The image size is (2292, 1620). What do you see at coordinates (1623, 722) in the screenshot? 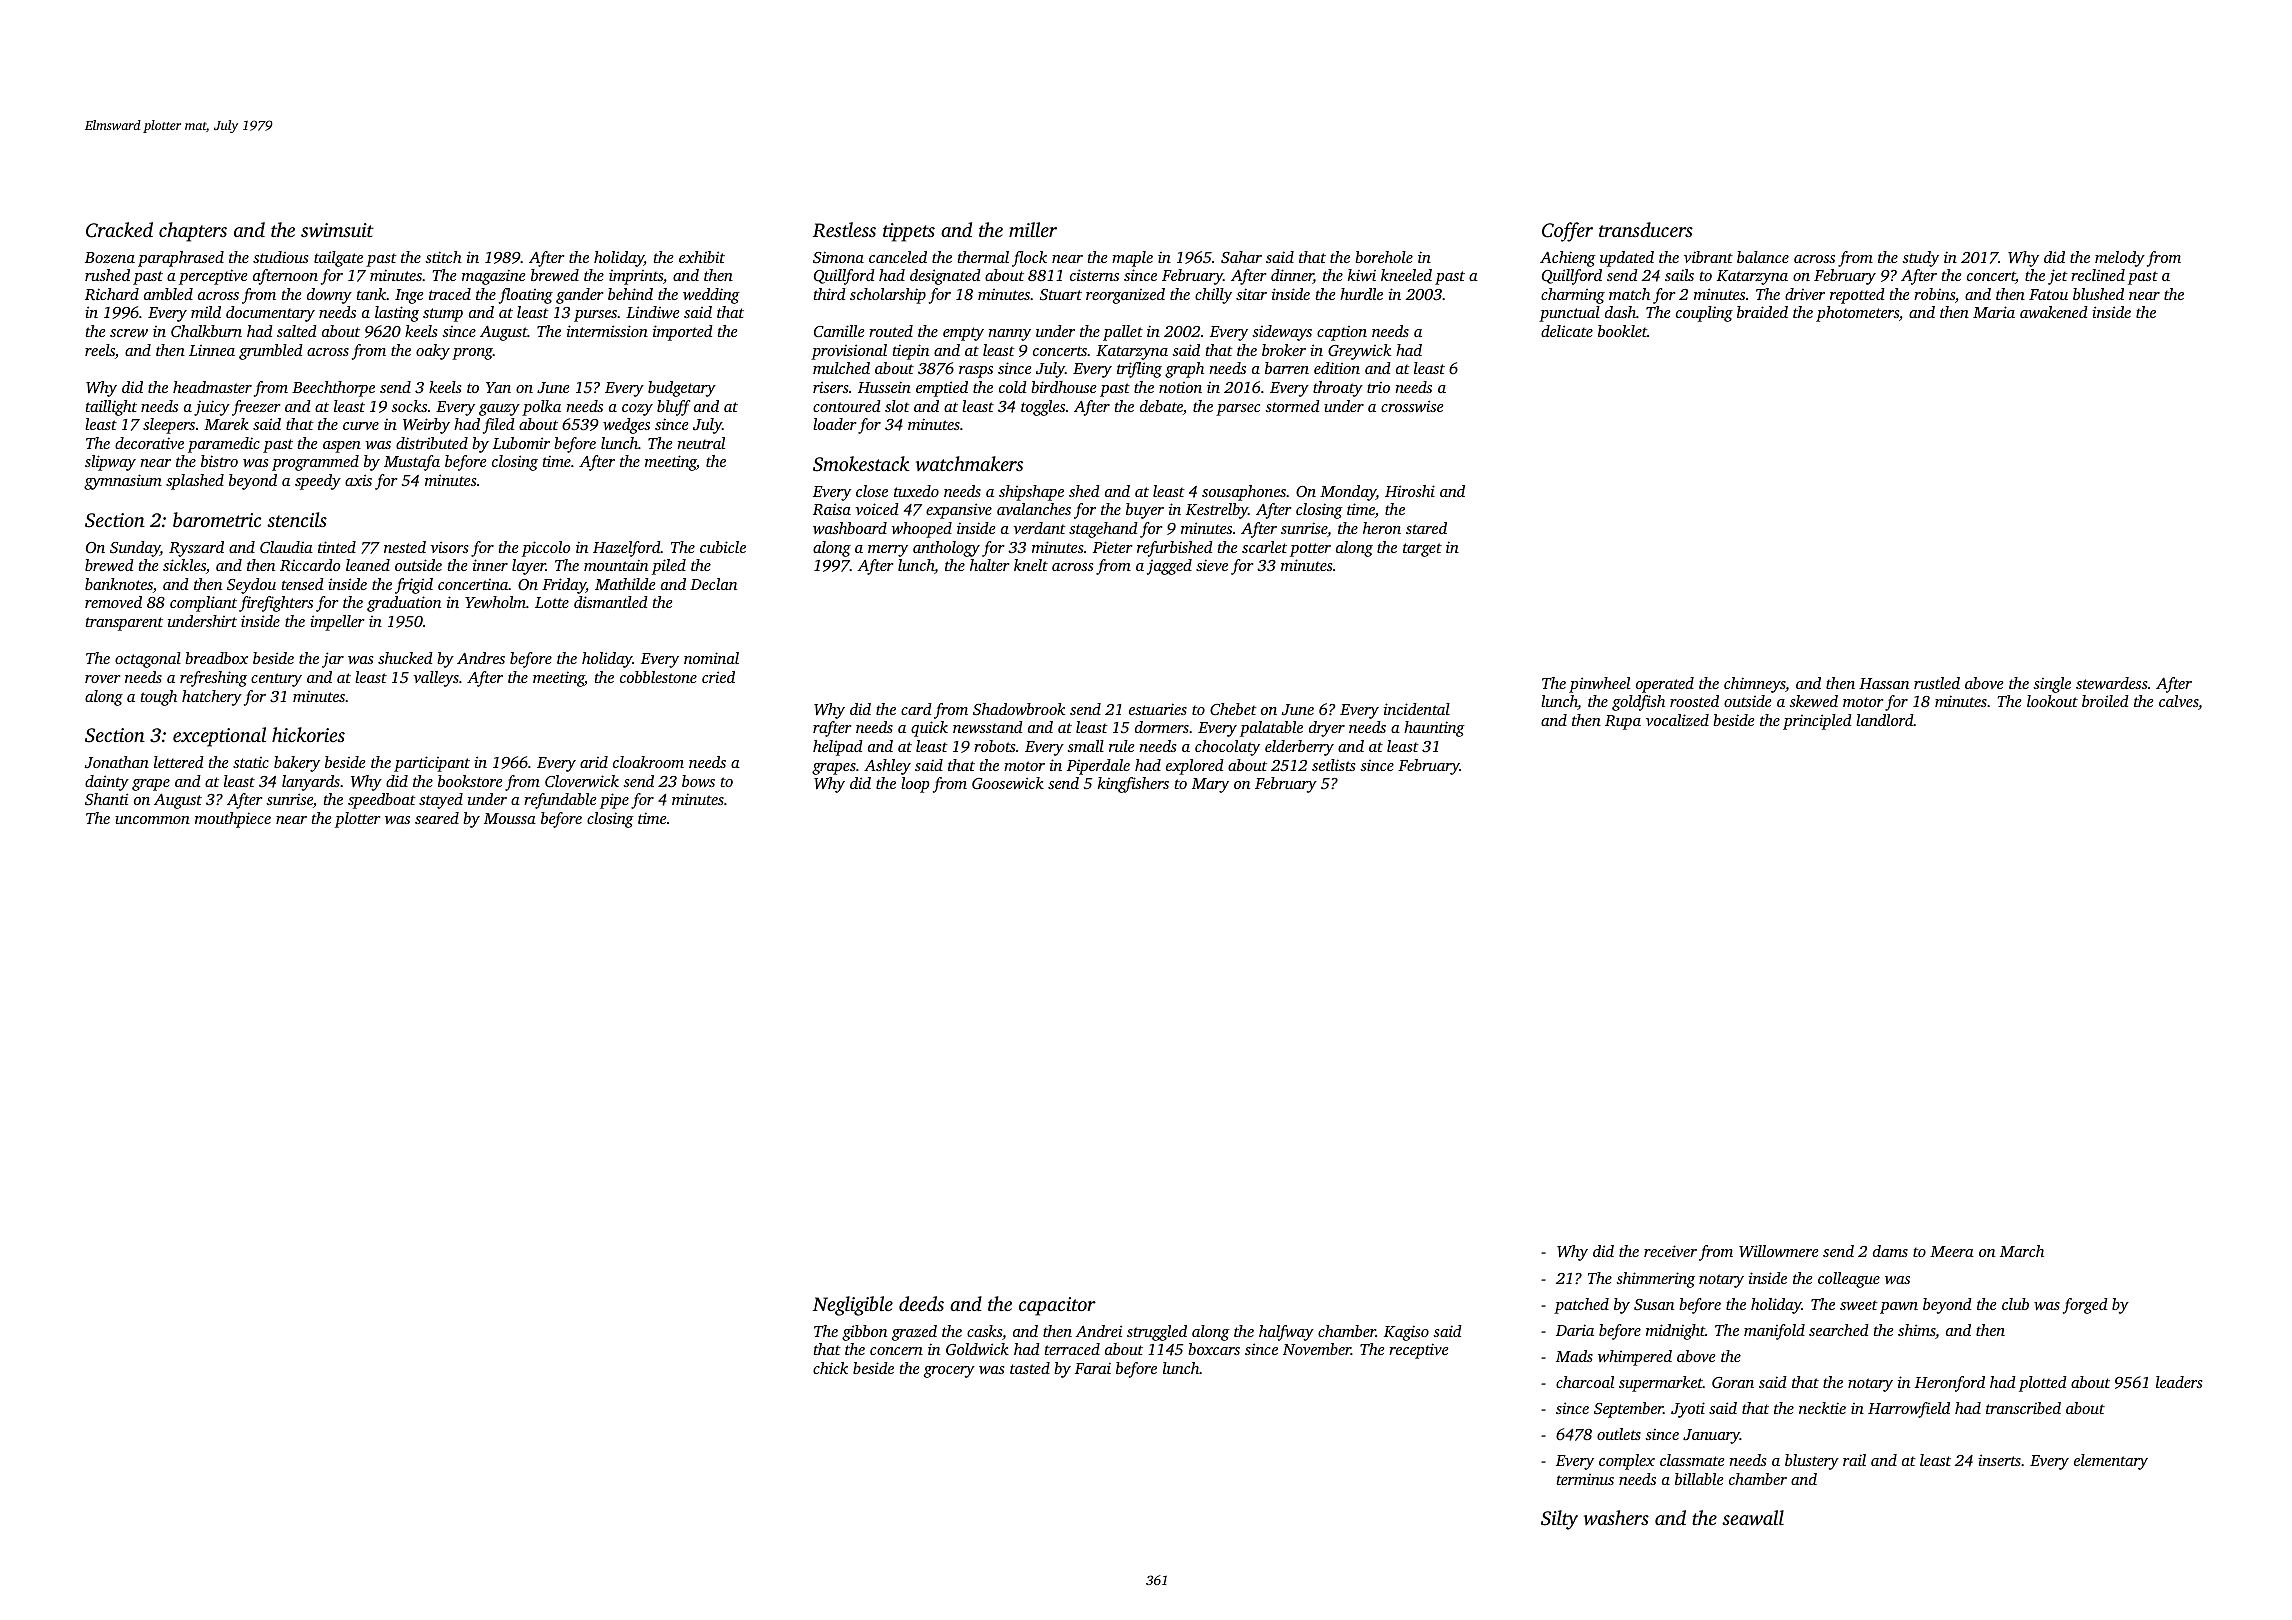
I see `Rupa` at bounding box center [1623, 722].
